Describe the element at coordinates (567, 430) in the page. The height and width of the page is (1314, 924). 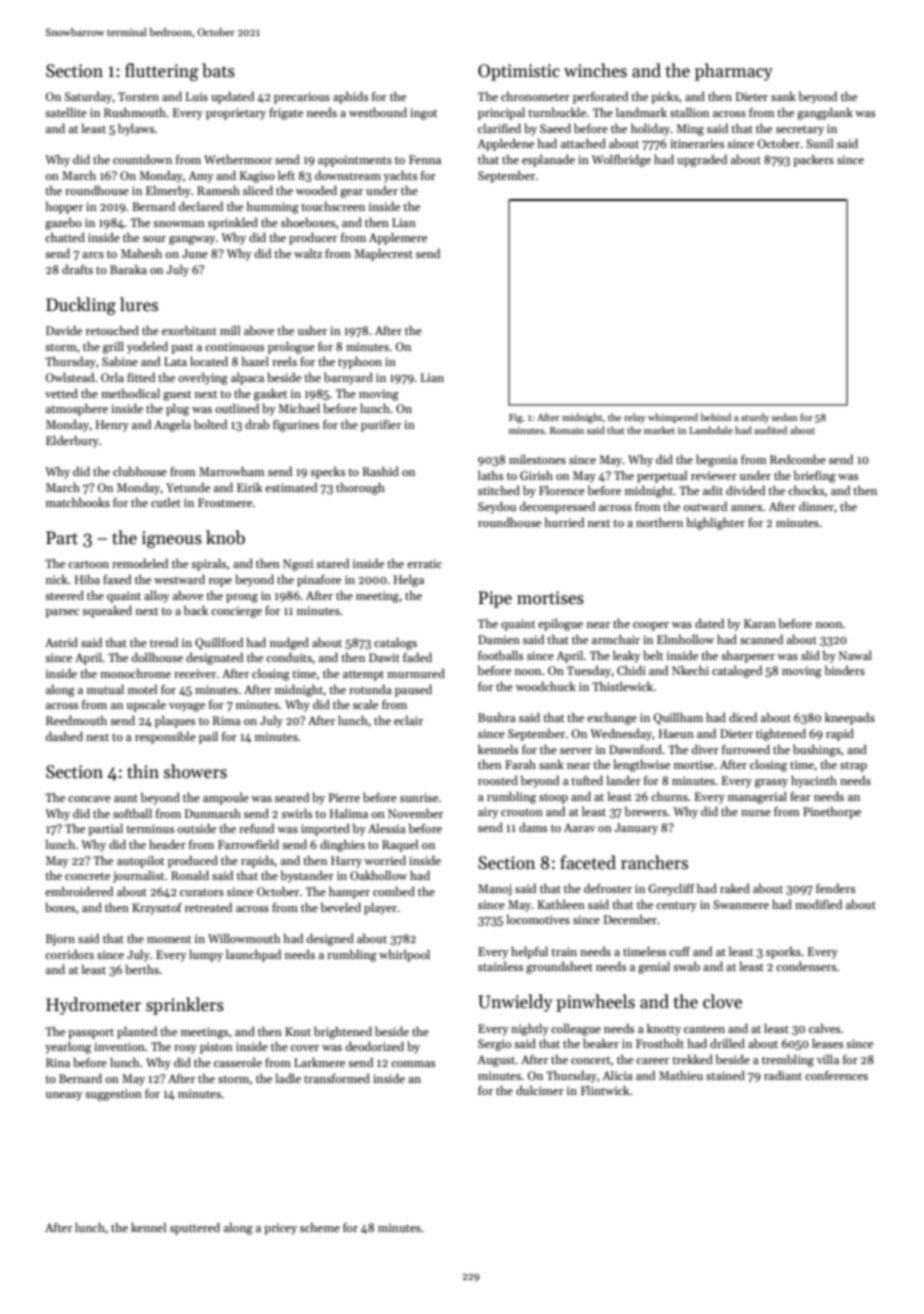
I see `Romain` at that location.
